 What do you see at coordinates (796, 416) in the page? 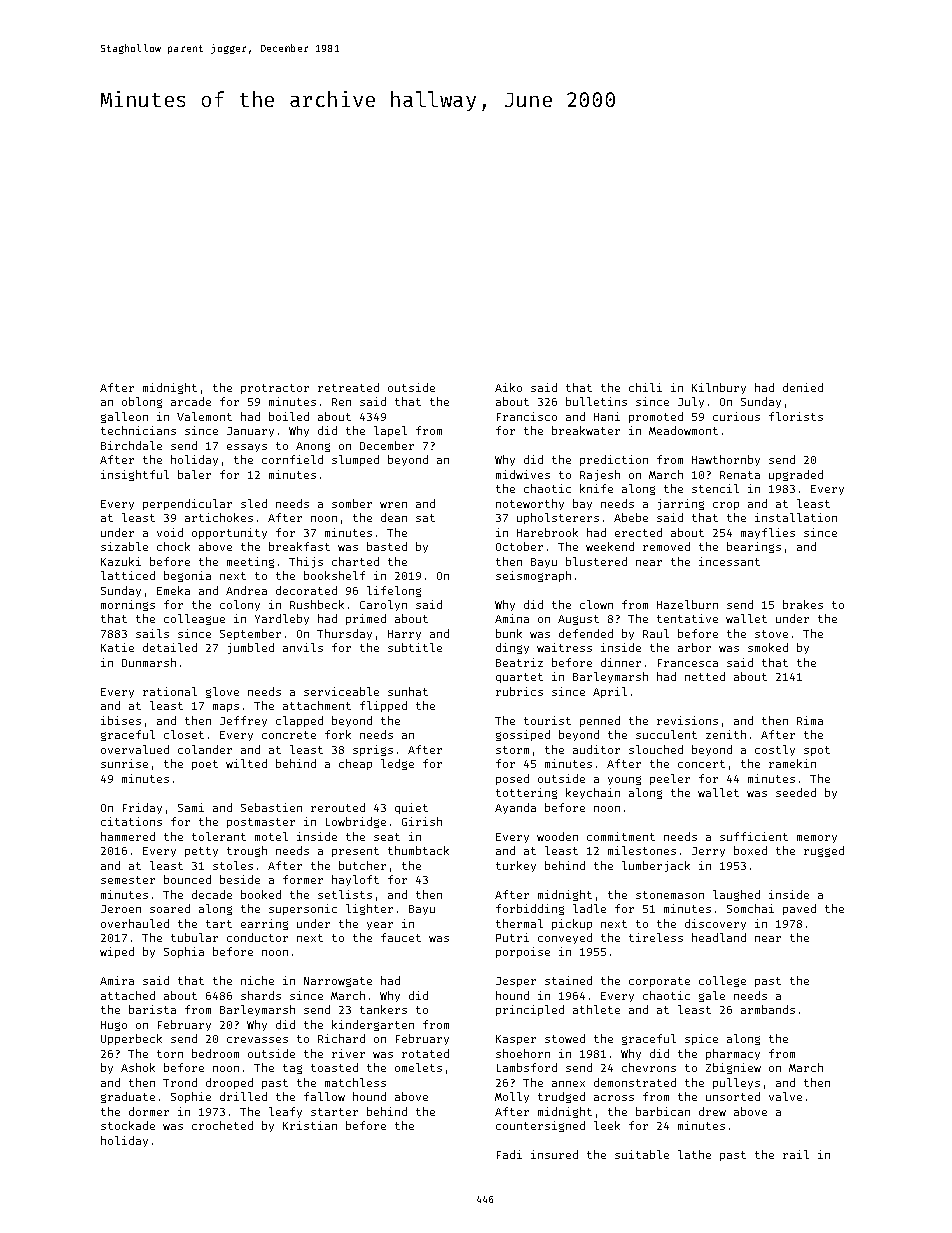
I see `florists` at bounding box center [796, 416].
